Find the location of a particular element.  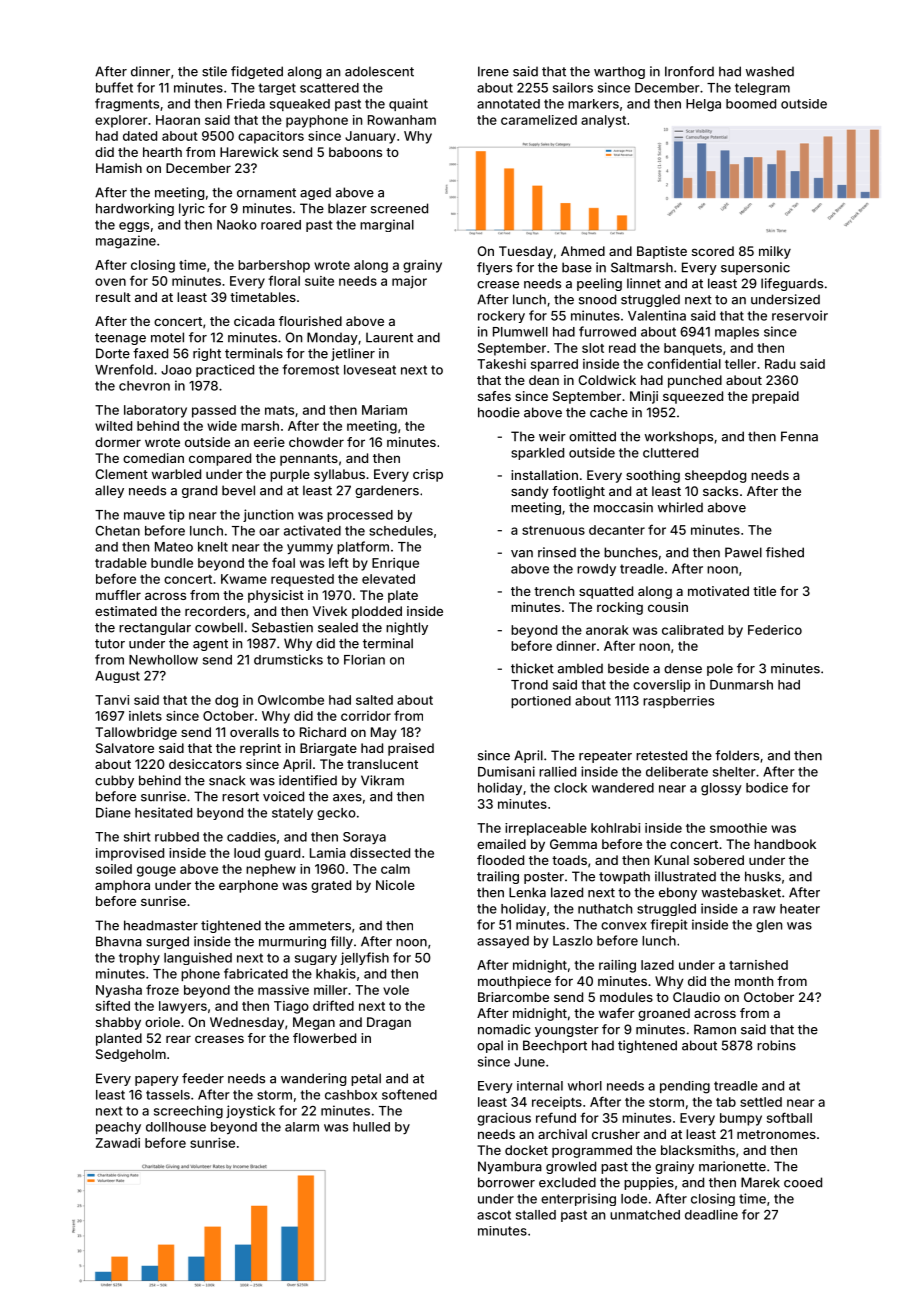

joystick is located at coordinates (250, 1111).
